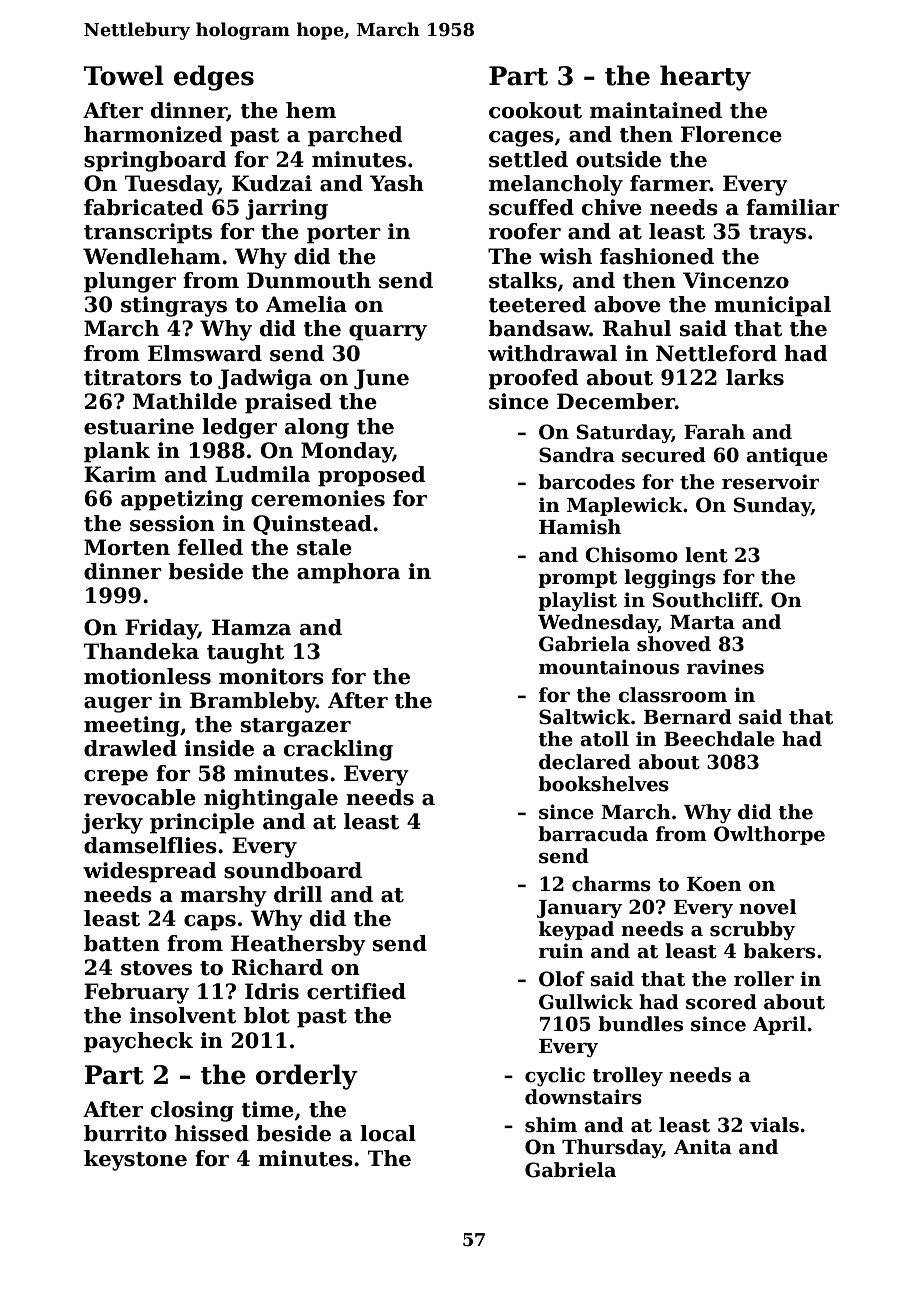 Image resolution: width=924 pixels, height=1311 pixels. What do you see at coordinates (719, 739) in the image?
I see `Beechdale` at bounding box center [719, 739].
